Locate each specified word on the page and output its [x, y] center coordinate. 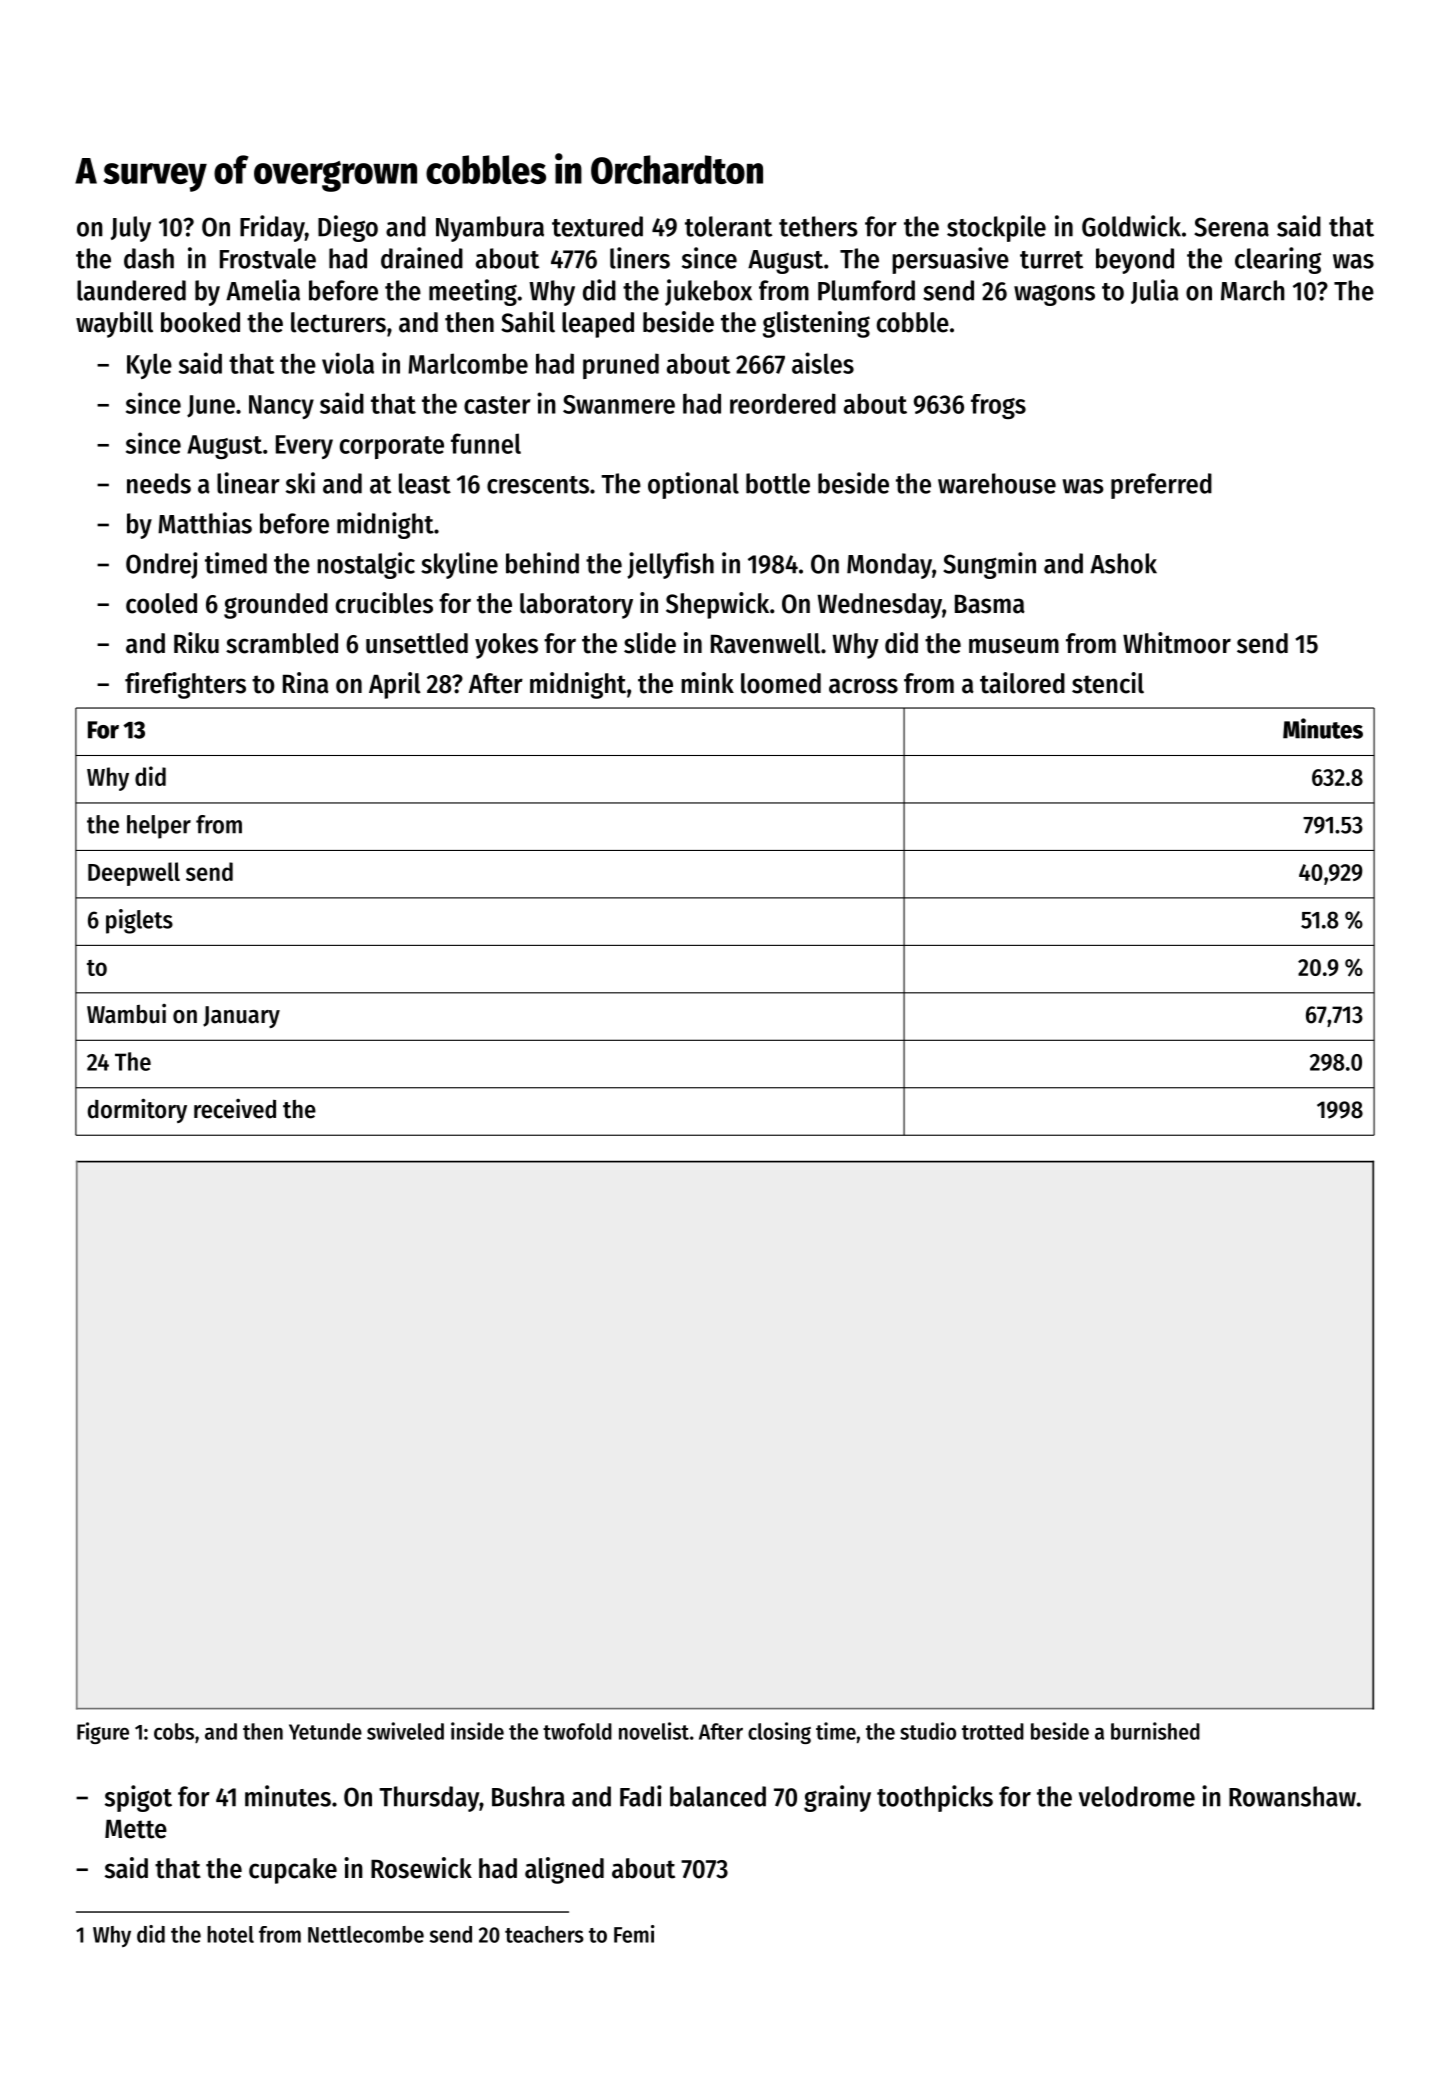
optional [693, 485]
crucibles [384, 603]
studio [928, 1731]
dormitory [137, 1110]
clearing [1278, 260]
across [863, 686]
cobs [174, 1731]
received [235, 1109]
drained [422, 258]
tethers [818, 226]
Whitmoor [1177, 643]
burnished [1155, 1731]
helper [159, 827]
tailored [1022, 683]
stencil [1108, 683]
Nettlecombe [366, 1934]
